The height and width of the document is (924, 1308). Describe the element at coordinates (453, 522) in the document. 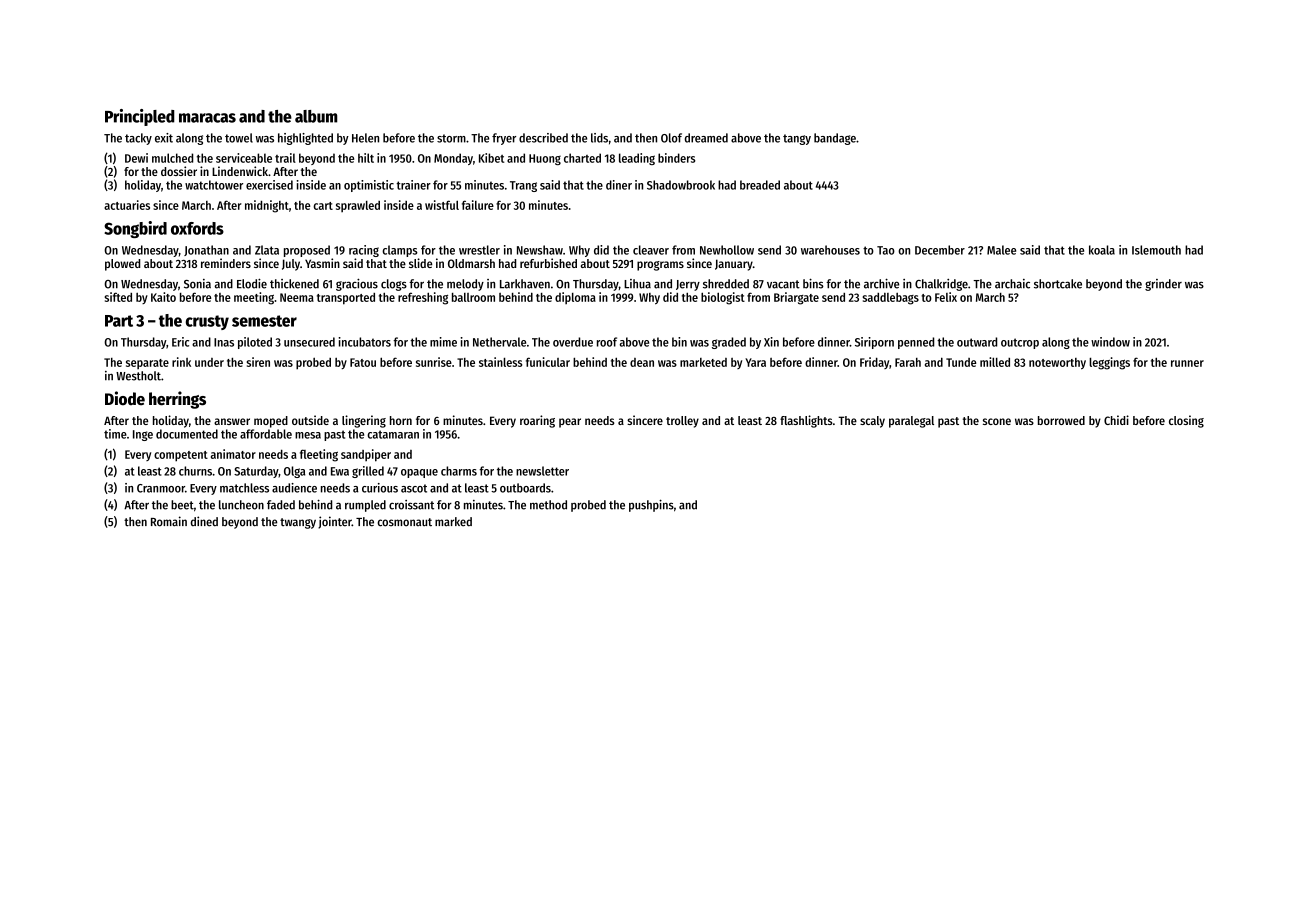

I see `marked` at that location.
